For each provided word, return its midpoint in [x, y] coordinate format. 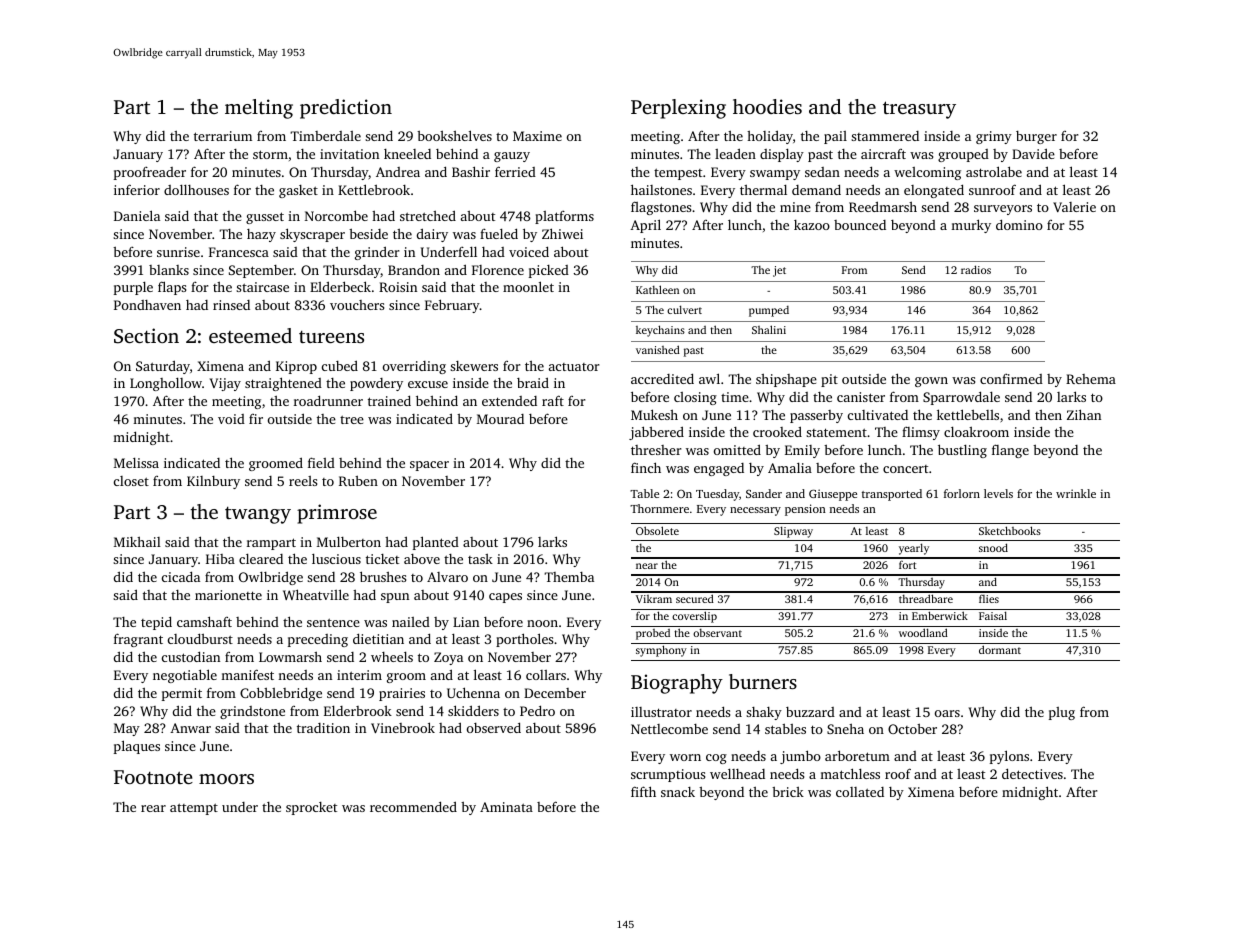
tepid [156, 623]
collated [860, 792]
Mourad [500, 419]
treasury [919, 110]
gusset [265, 218]
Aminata [506, 807]
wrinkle [1076, 493]
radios [976, 269]
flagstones [661, 208]
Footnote [153, 777]
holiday [770, 137]
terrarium [223, 136]
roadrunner [328, 400]
